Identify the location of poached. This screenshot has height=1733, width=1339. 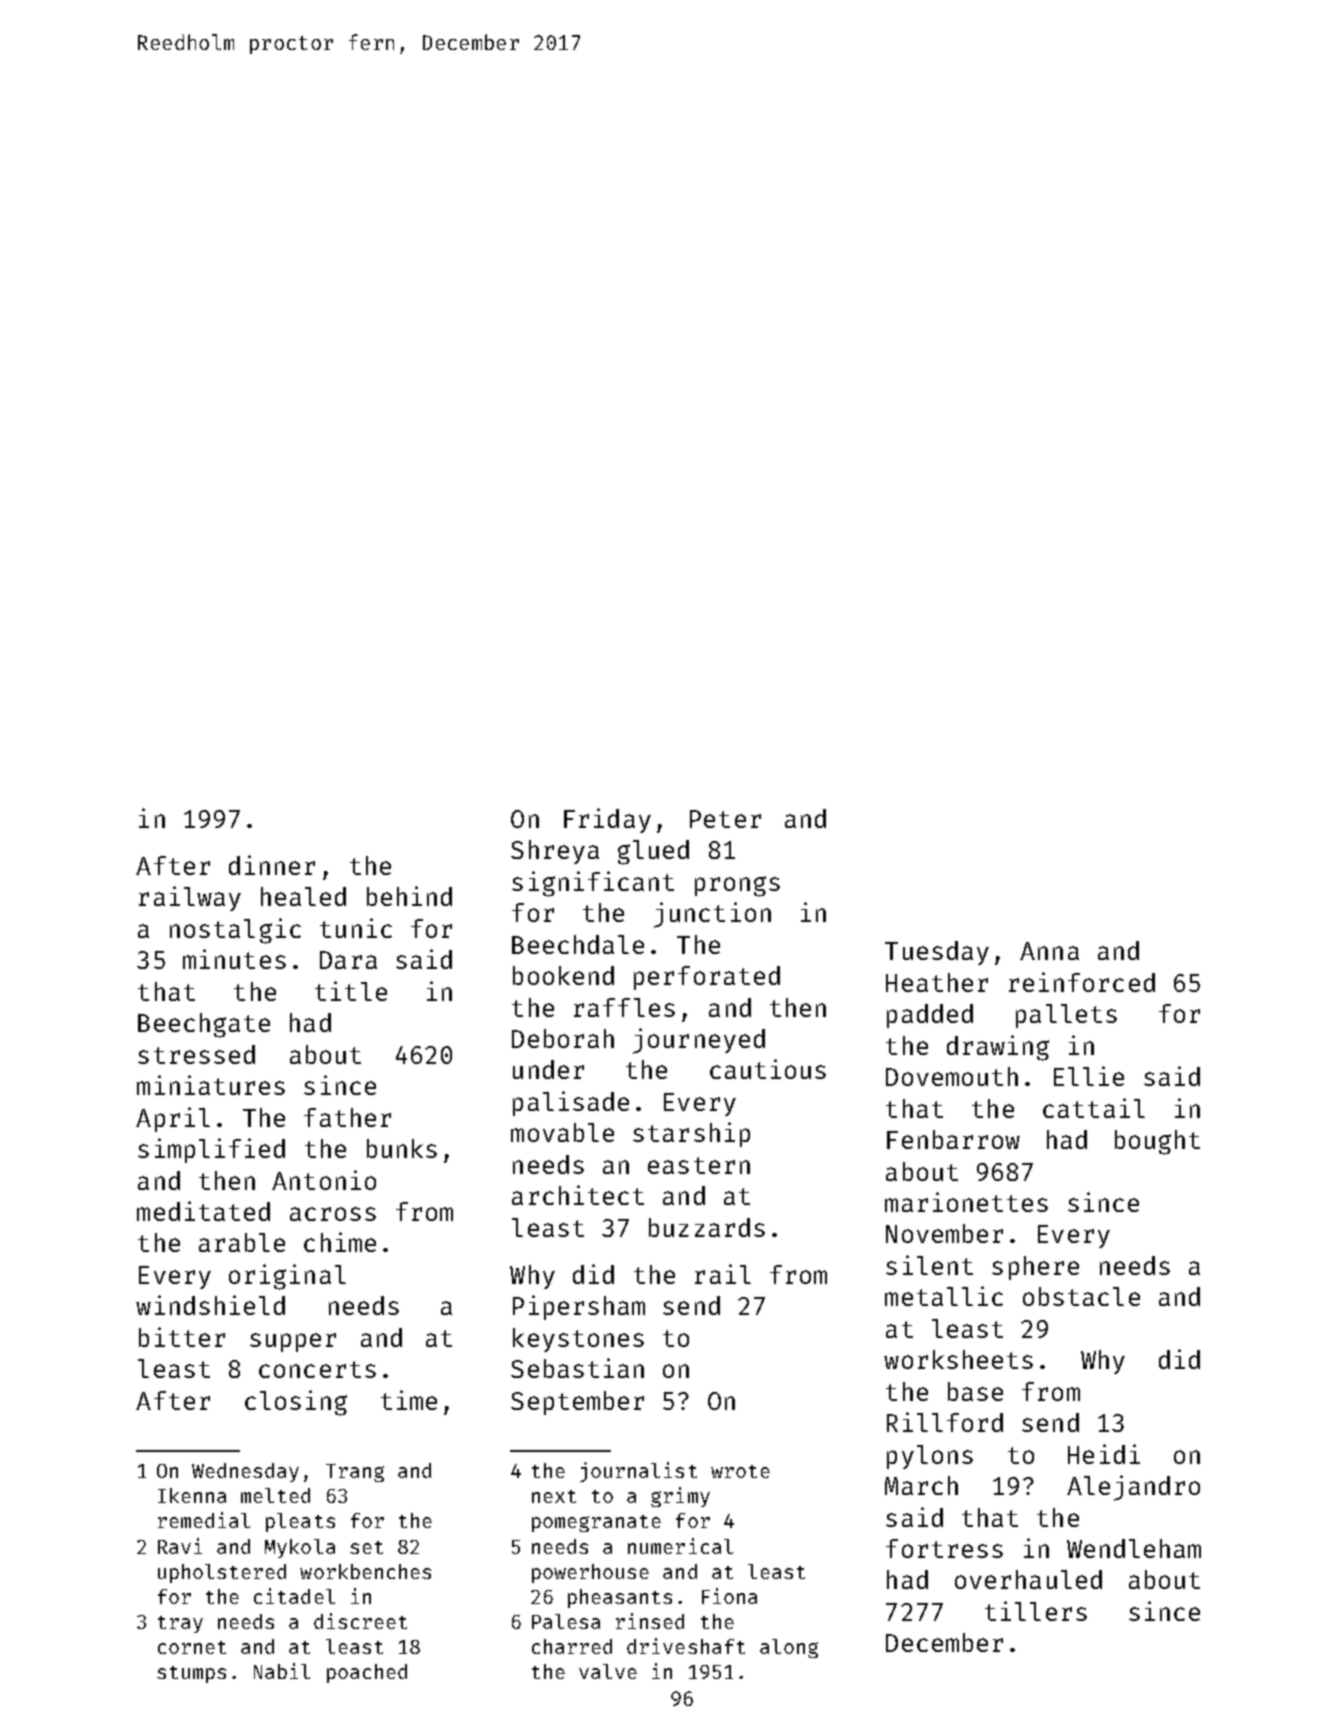
(367, 1673).
